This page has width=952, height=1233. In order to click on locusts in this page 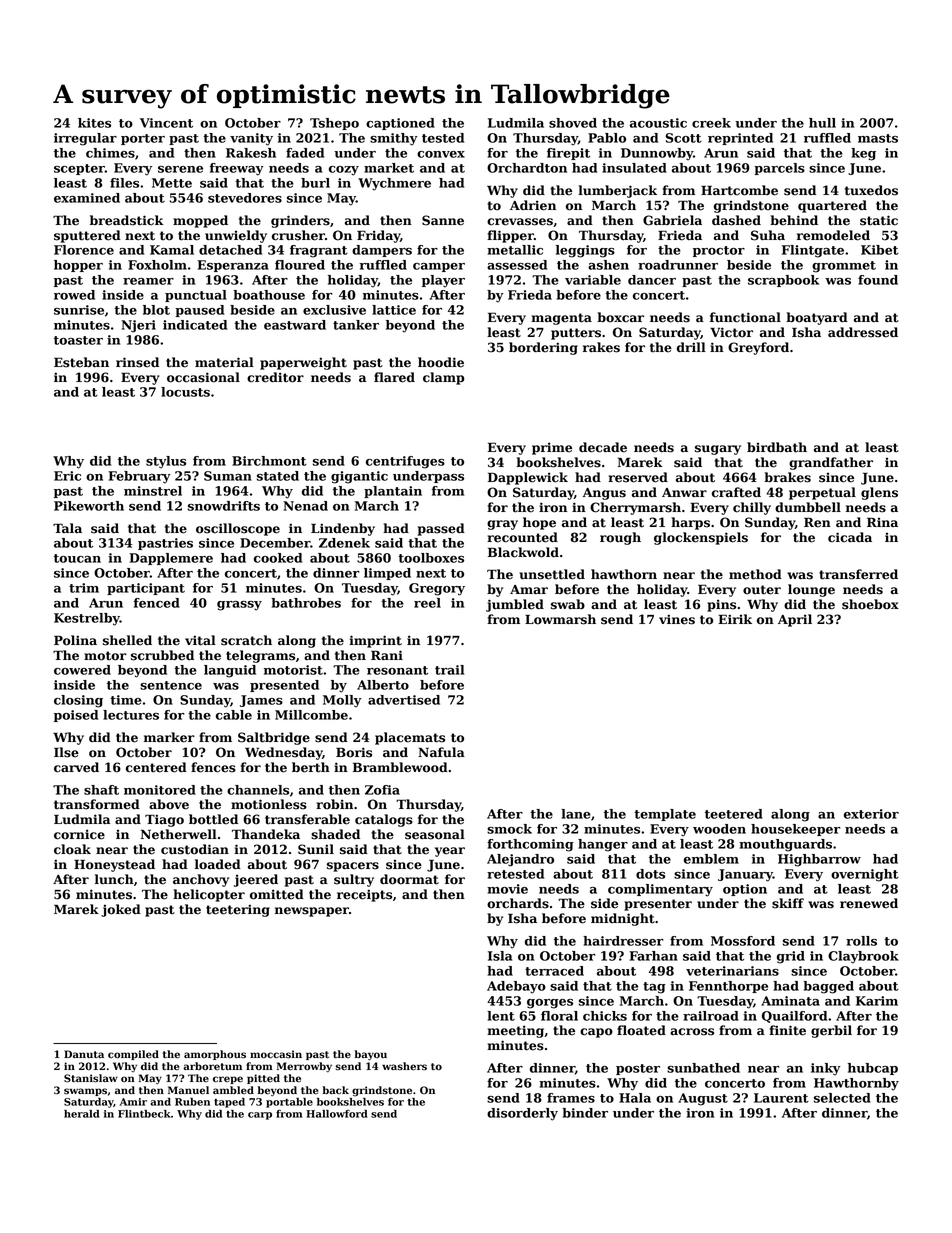, I will do `click(185, 392)`.
